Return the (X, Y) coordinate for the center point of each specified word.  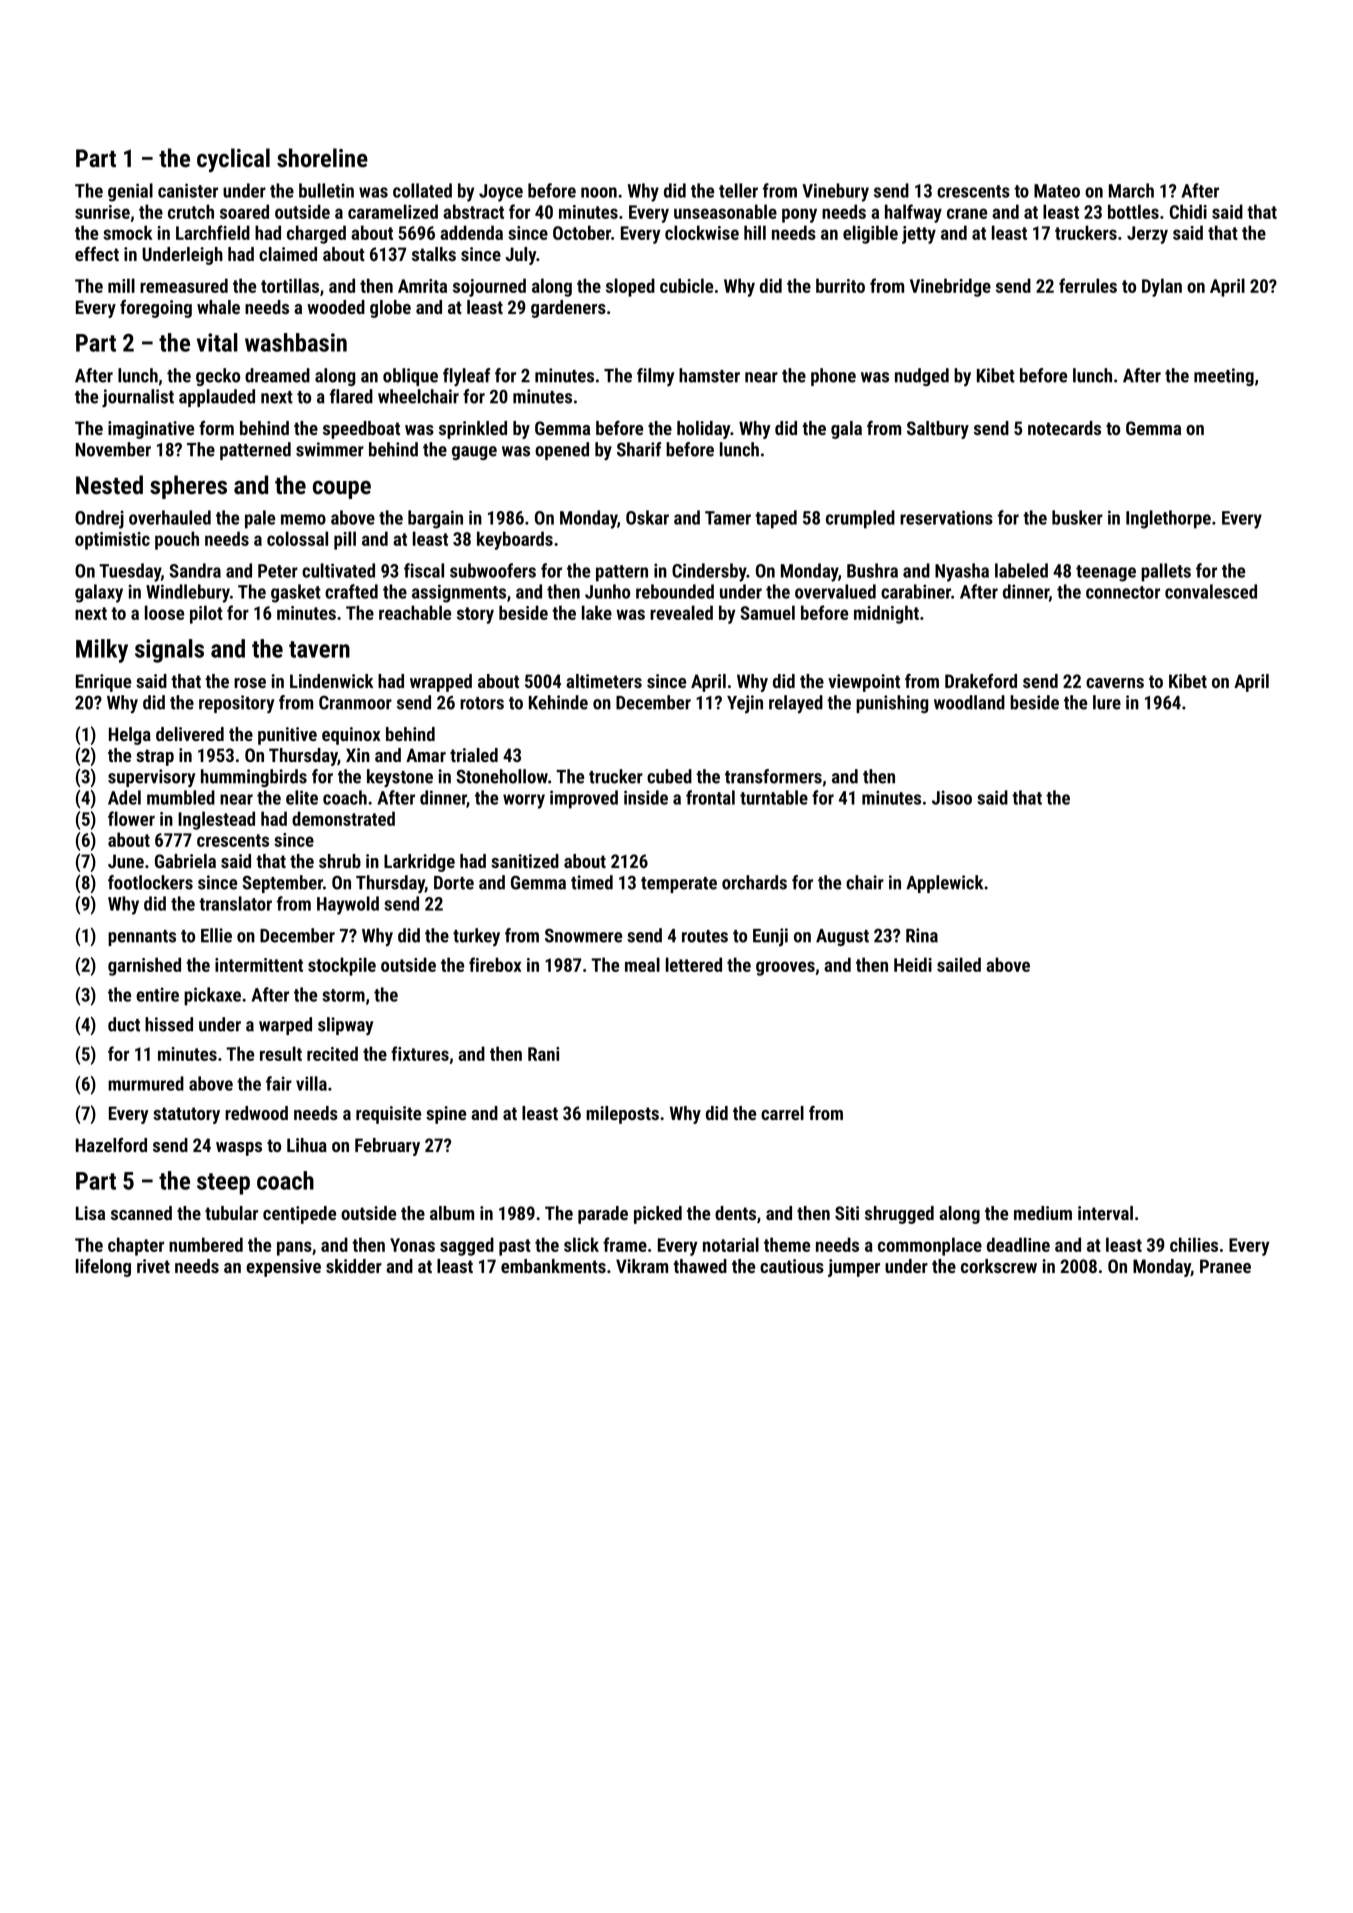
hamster (709, 375)
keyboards (515, 540)
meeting (1224, 377)
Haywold (348, 905)
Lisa (90, 1213)
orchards (754, 882)
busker (1077, 517)
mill (121, 285)
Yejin (745, 704)
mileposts (622, 1115)
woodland (969, 702)
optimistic (112, 541)
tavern (319, 649)
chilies (1194, 1244)
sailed (959, 964)
